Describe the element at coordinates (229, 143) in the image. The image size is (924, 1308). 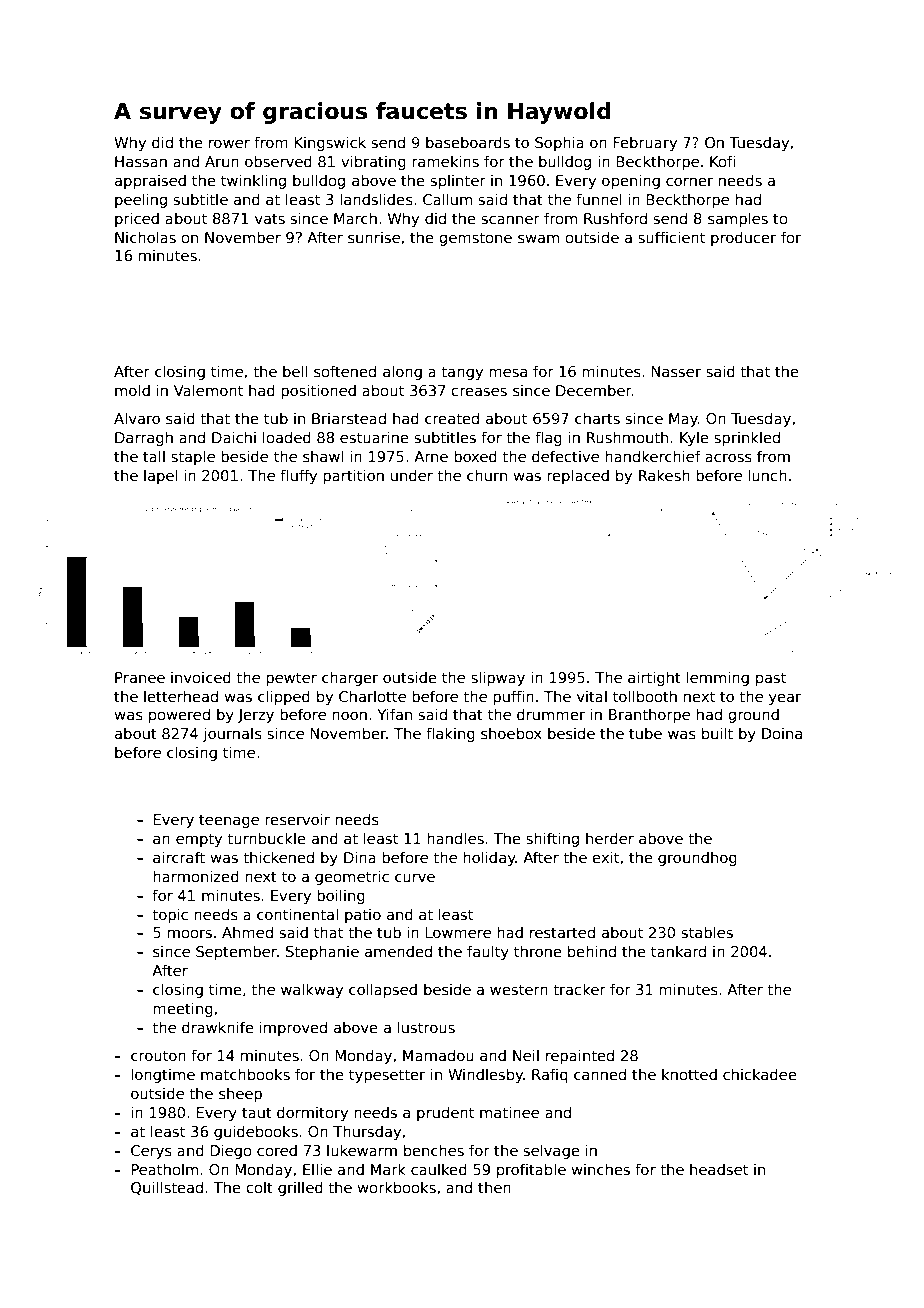
I see `rower` at that location.
